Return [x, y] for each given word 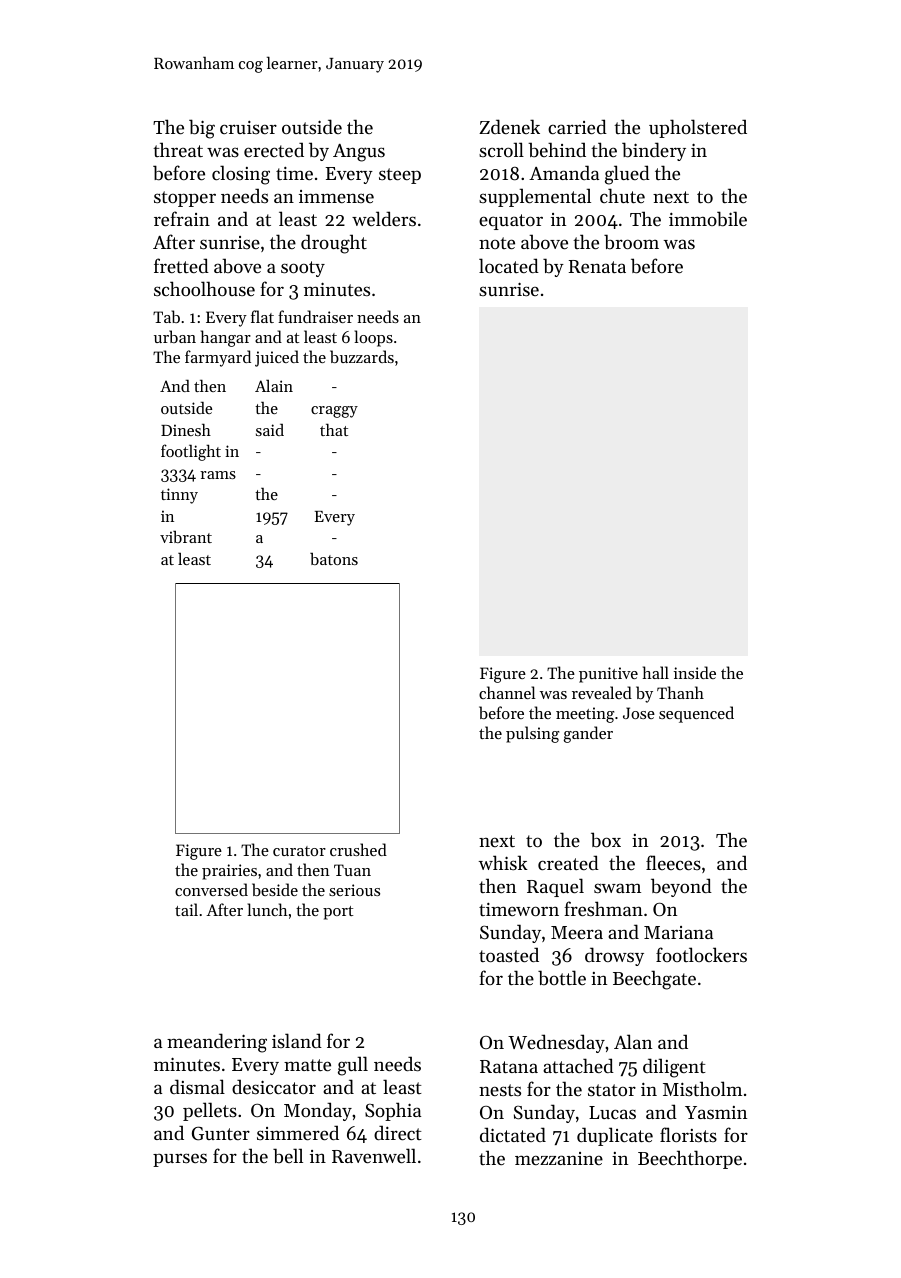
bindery [654, 151]
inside [695, 672]
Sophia [393, 1111]
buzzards [362, 356]
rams [218, 475]
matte [307, 1065]
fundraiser [315, 316]
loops [374, 338]
